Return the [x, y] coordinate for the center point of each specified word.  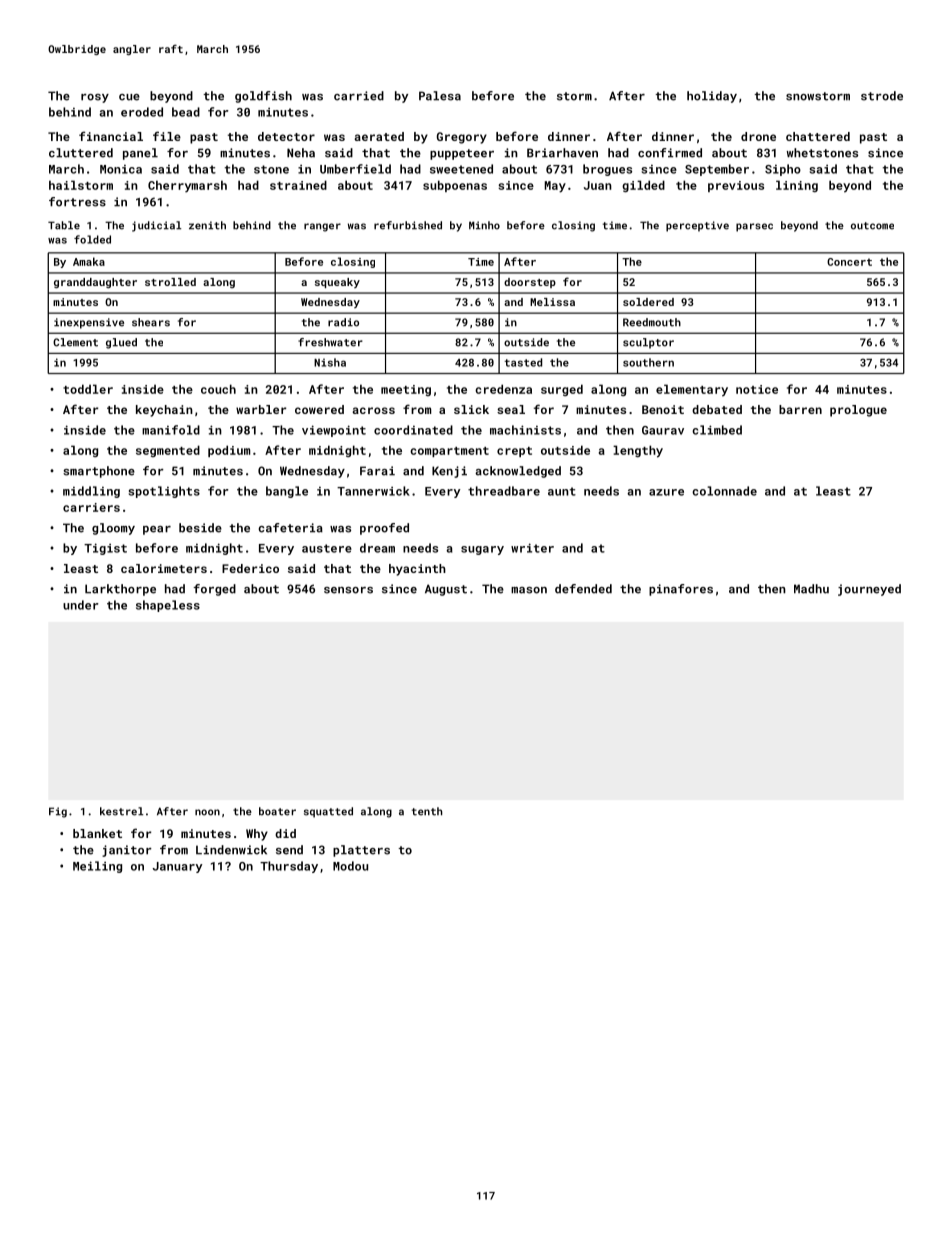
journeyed [869, 590]
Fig [58, 812]
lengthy [638, 451]
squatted [328, 812]
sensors [348, 590]
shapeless [168, 606]
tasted [523, 362]
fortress [77, 202]
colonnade [724, 491]
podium [229, 451]
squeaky [337, 283]
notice [757, 389]
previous [736, 186]
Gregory [462, 138]
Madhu [811, 589]
